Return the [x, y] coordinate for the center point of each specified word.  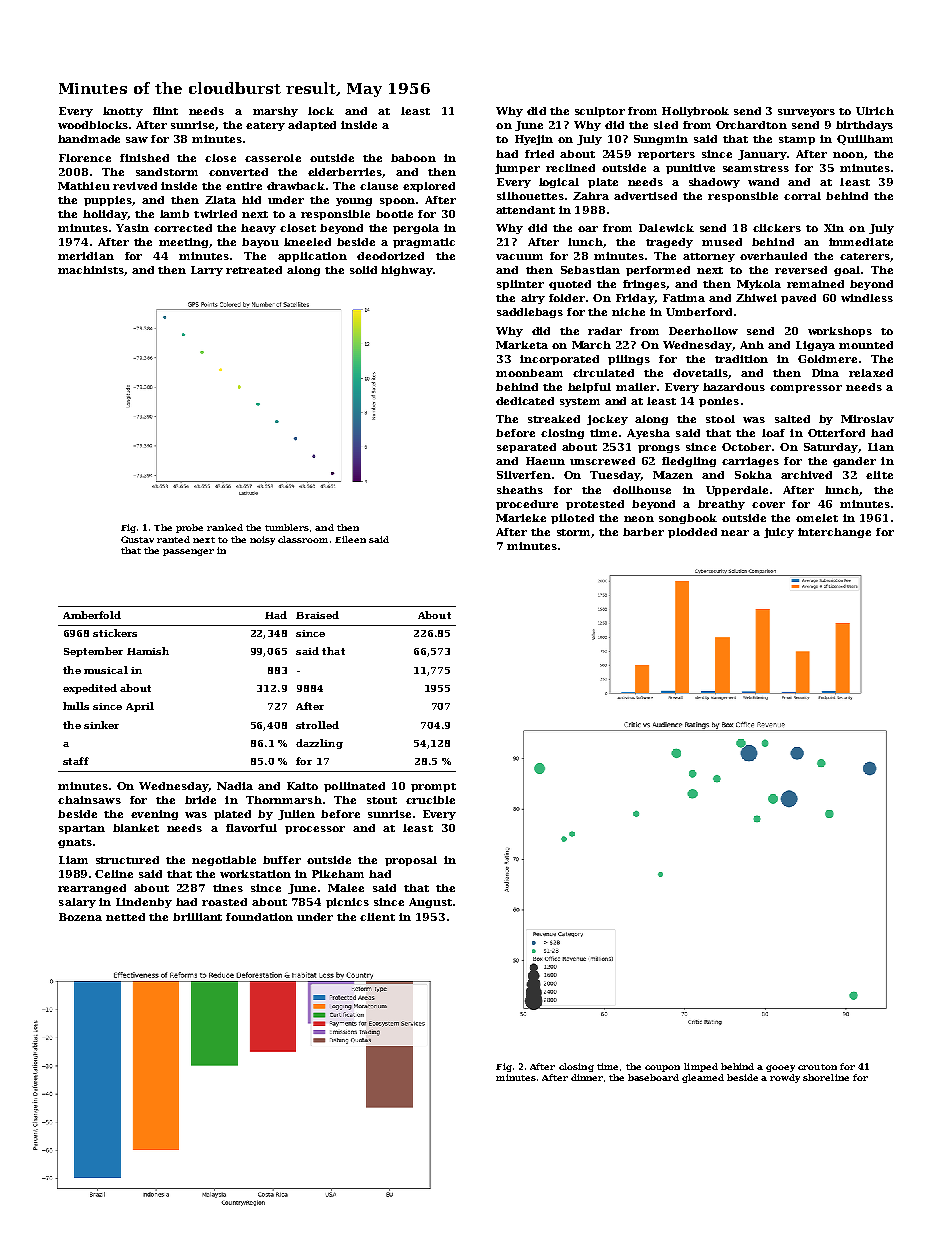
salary [77, 903]
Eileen [350, 539]
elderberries [345, 172]
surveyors [806, 113]
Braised [317, 615]
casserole [273, 158]
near [735, 533]
